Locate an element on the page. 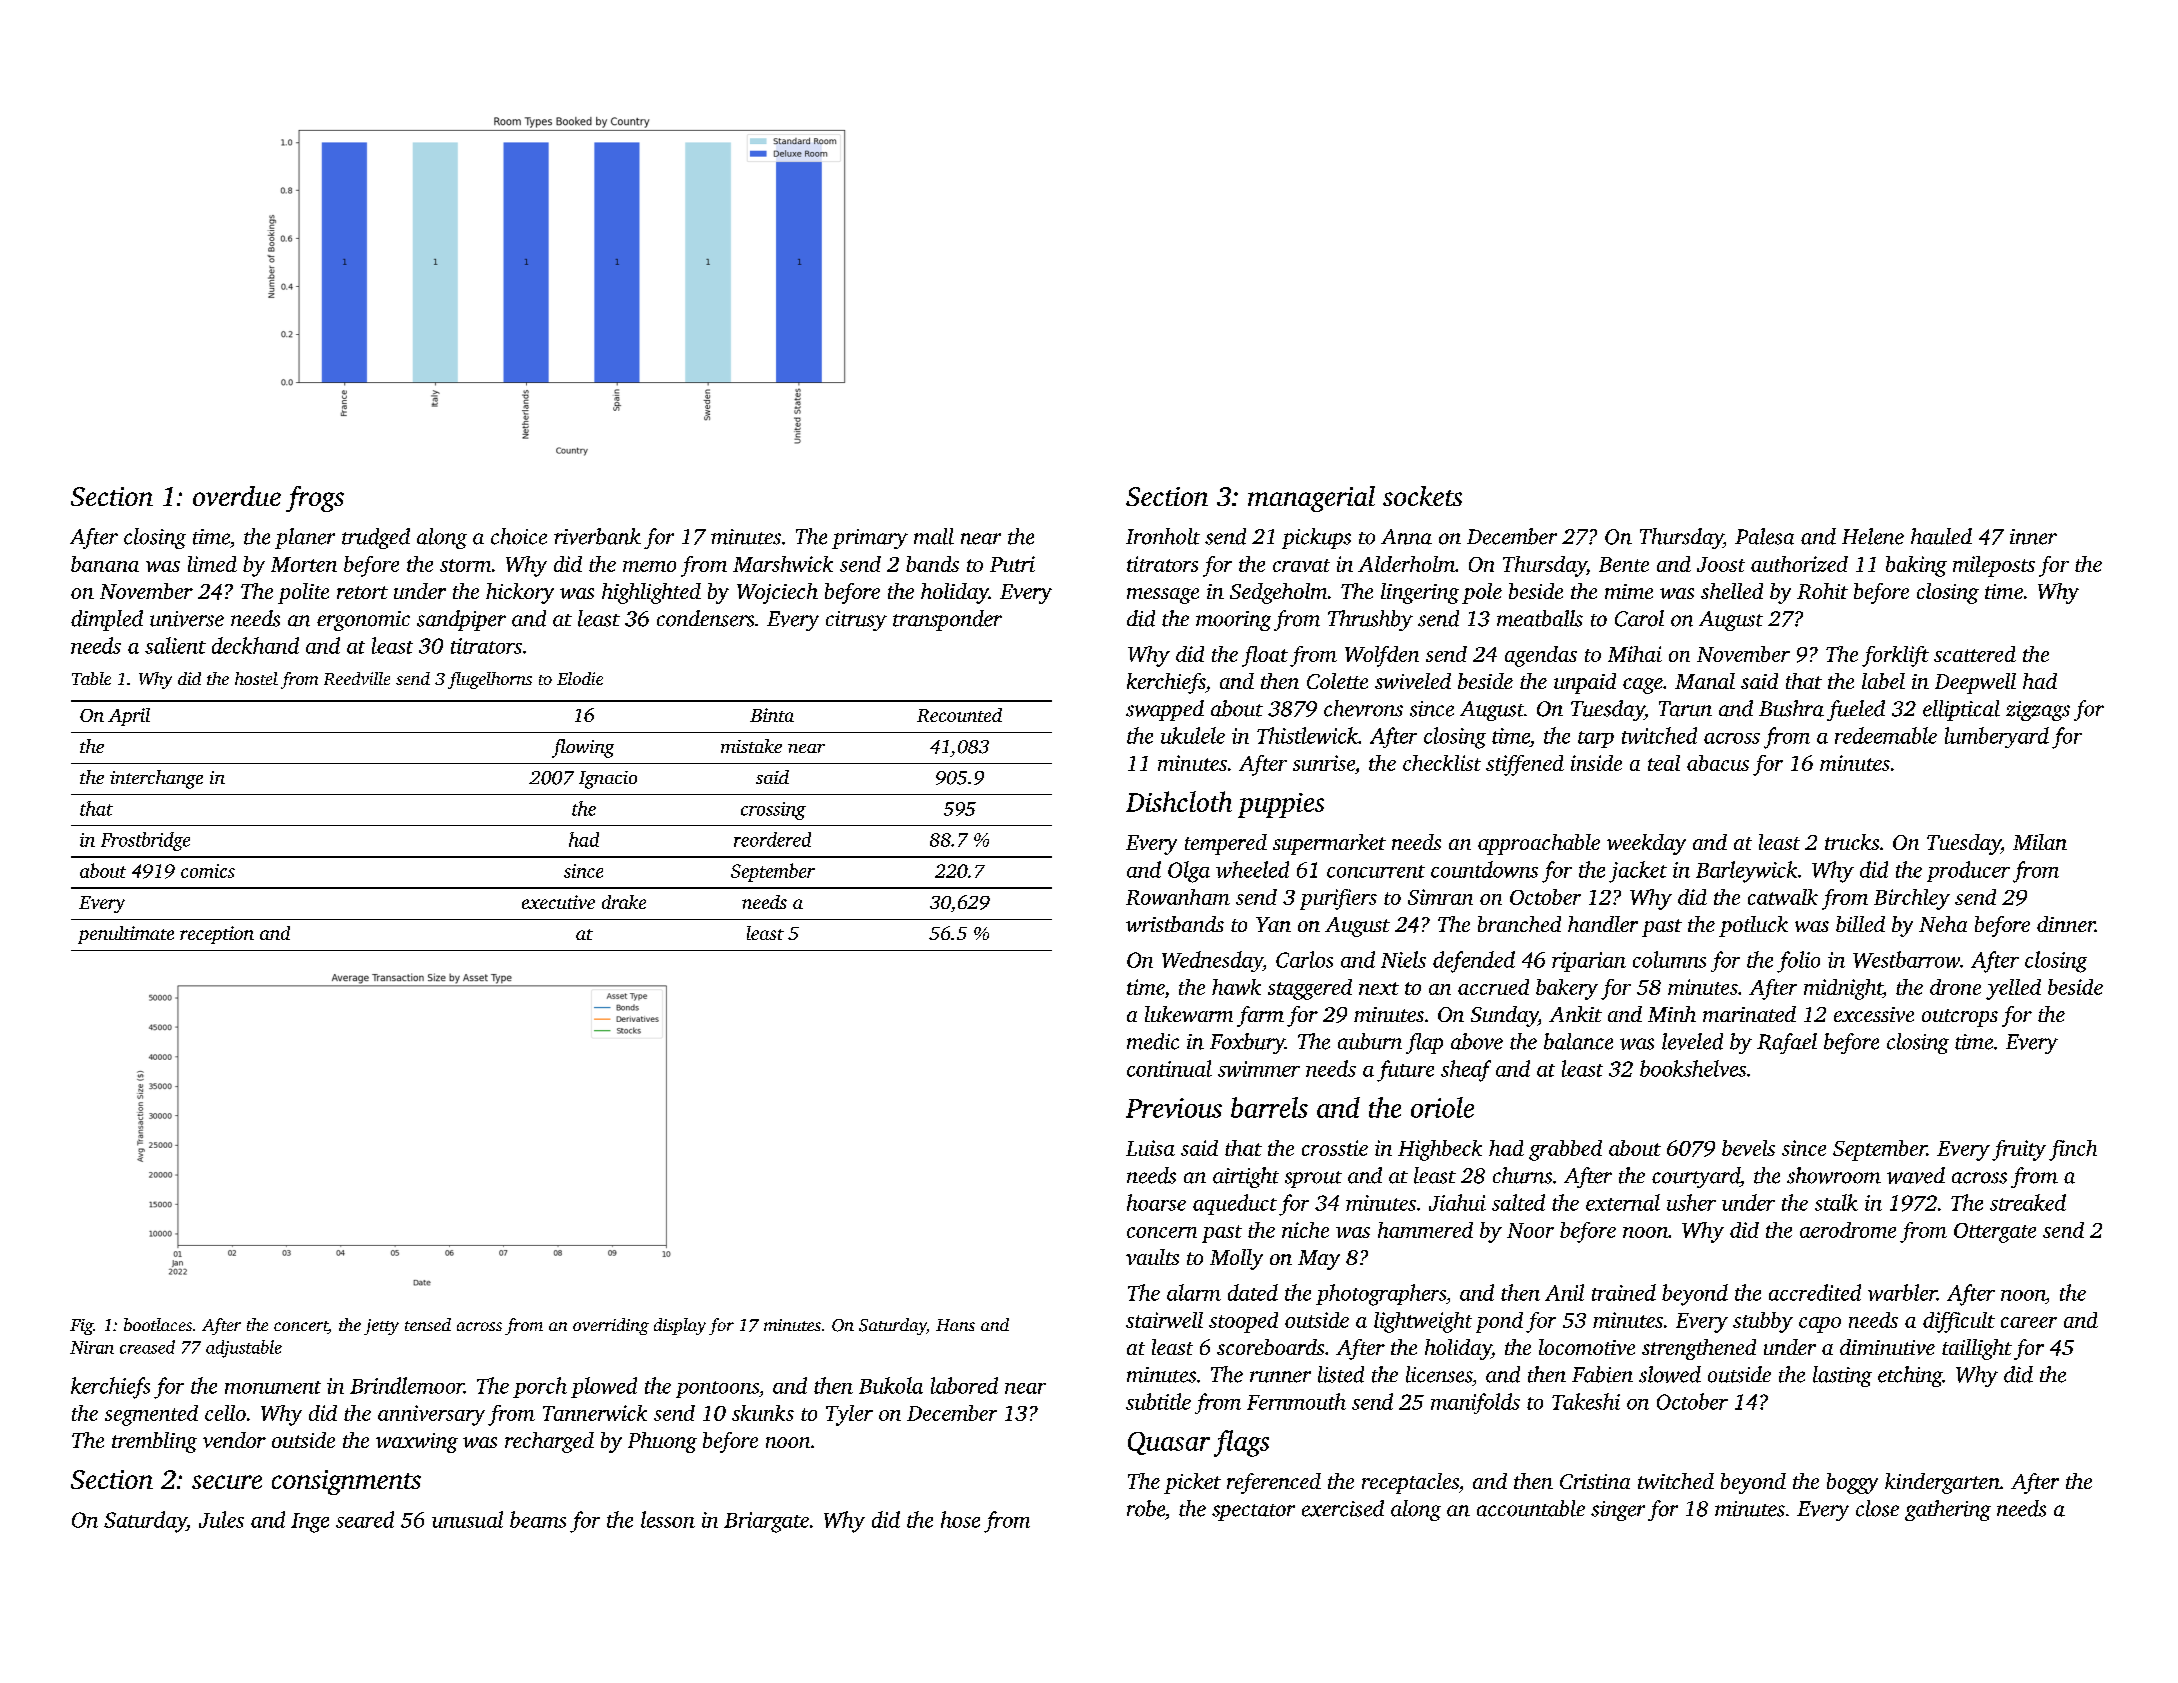  dimpled is located at coordinates (107, 620).
